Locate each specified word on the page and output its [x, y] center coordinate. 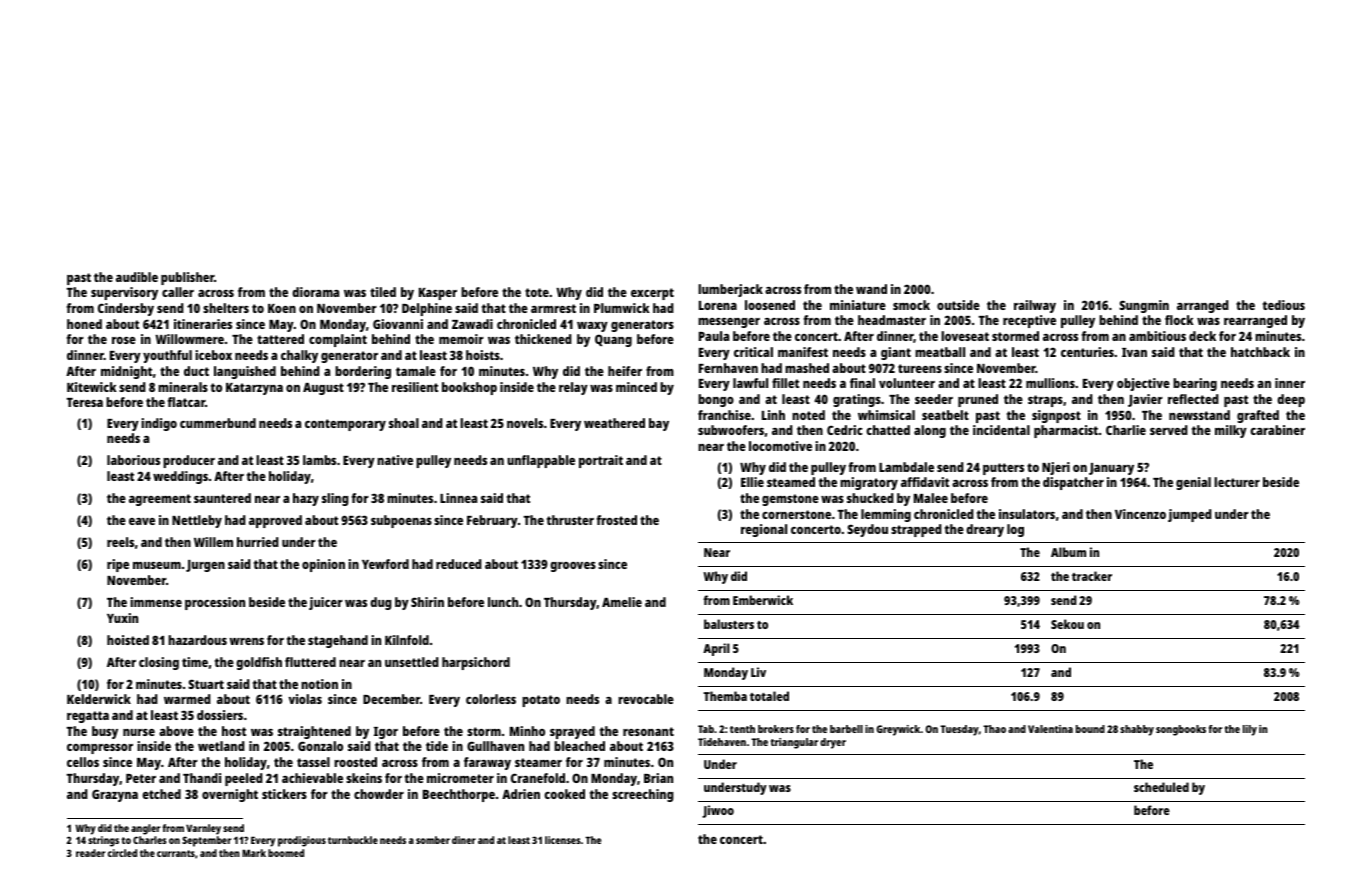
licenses [563, 840]
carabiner [1277, 430]
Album [1068, 552]
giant [896, 353]
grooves [573, 567]
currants [176, 853]
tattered [280, 339]
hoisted [128, 640]
